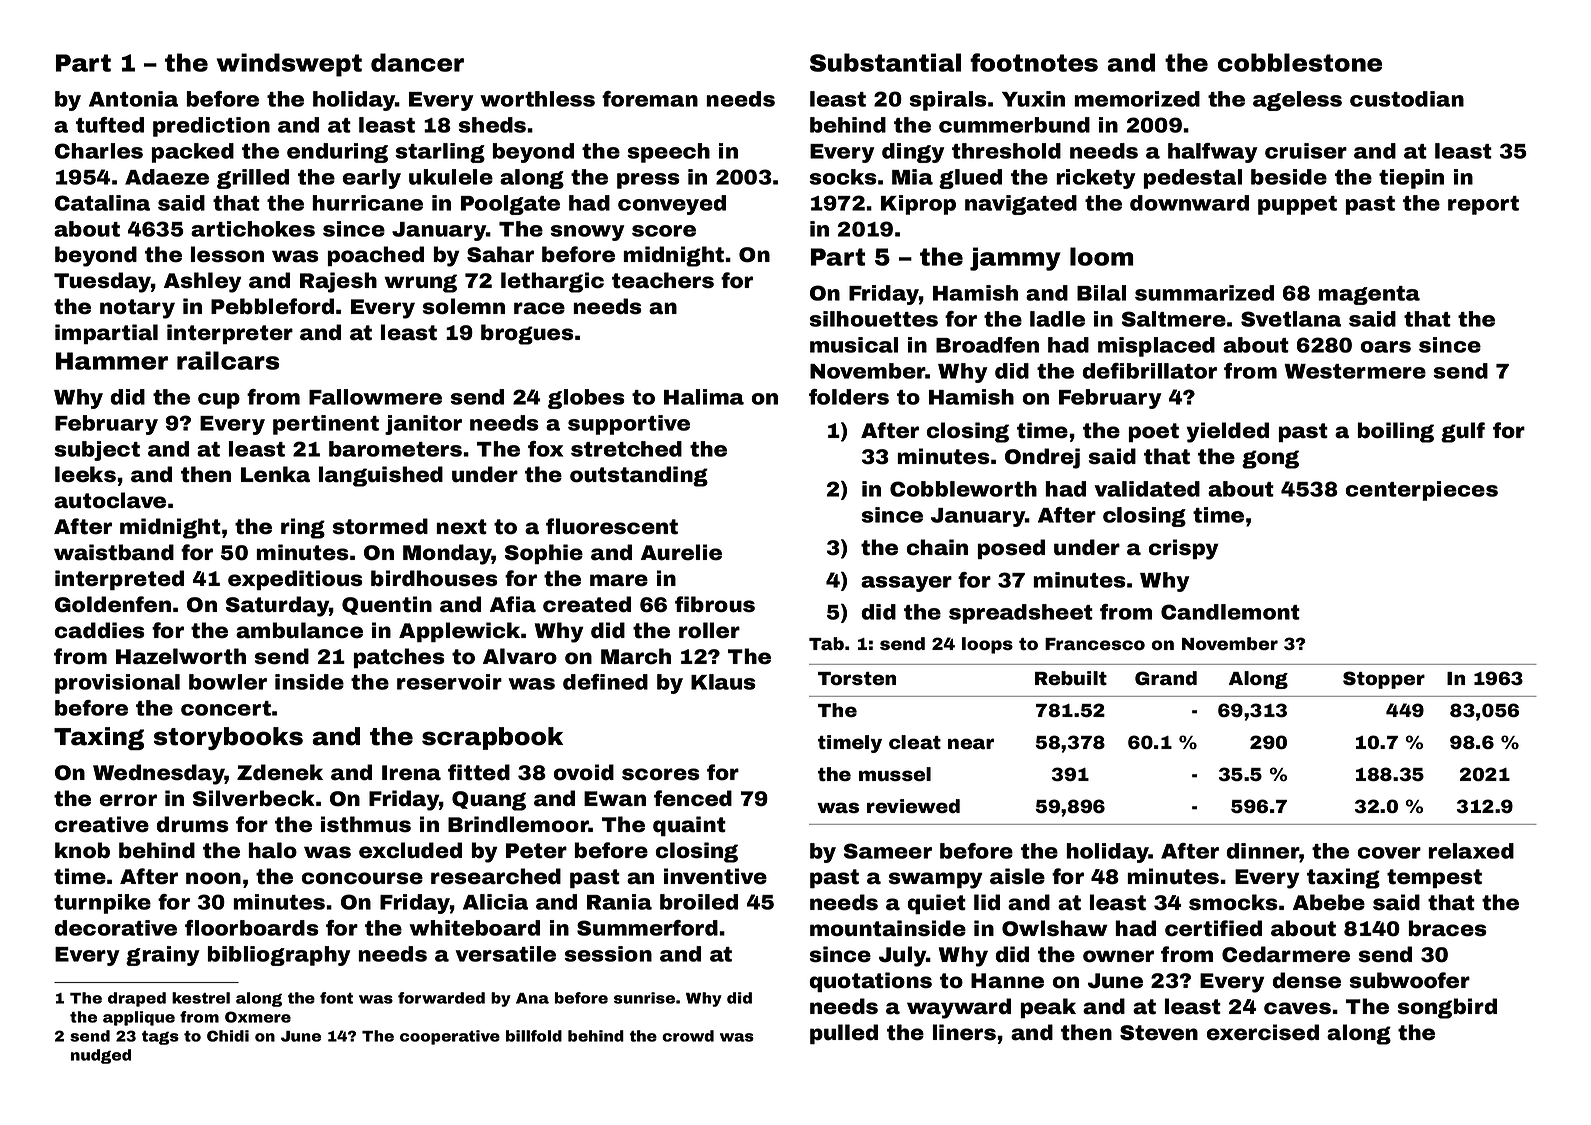 The height and width of the screenshot is (1125, 1591). Describe the element at coordinates (688, 1036) in the screenshot. I see `crowd` at that location.
